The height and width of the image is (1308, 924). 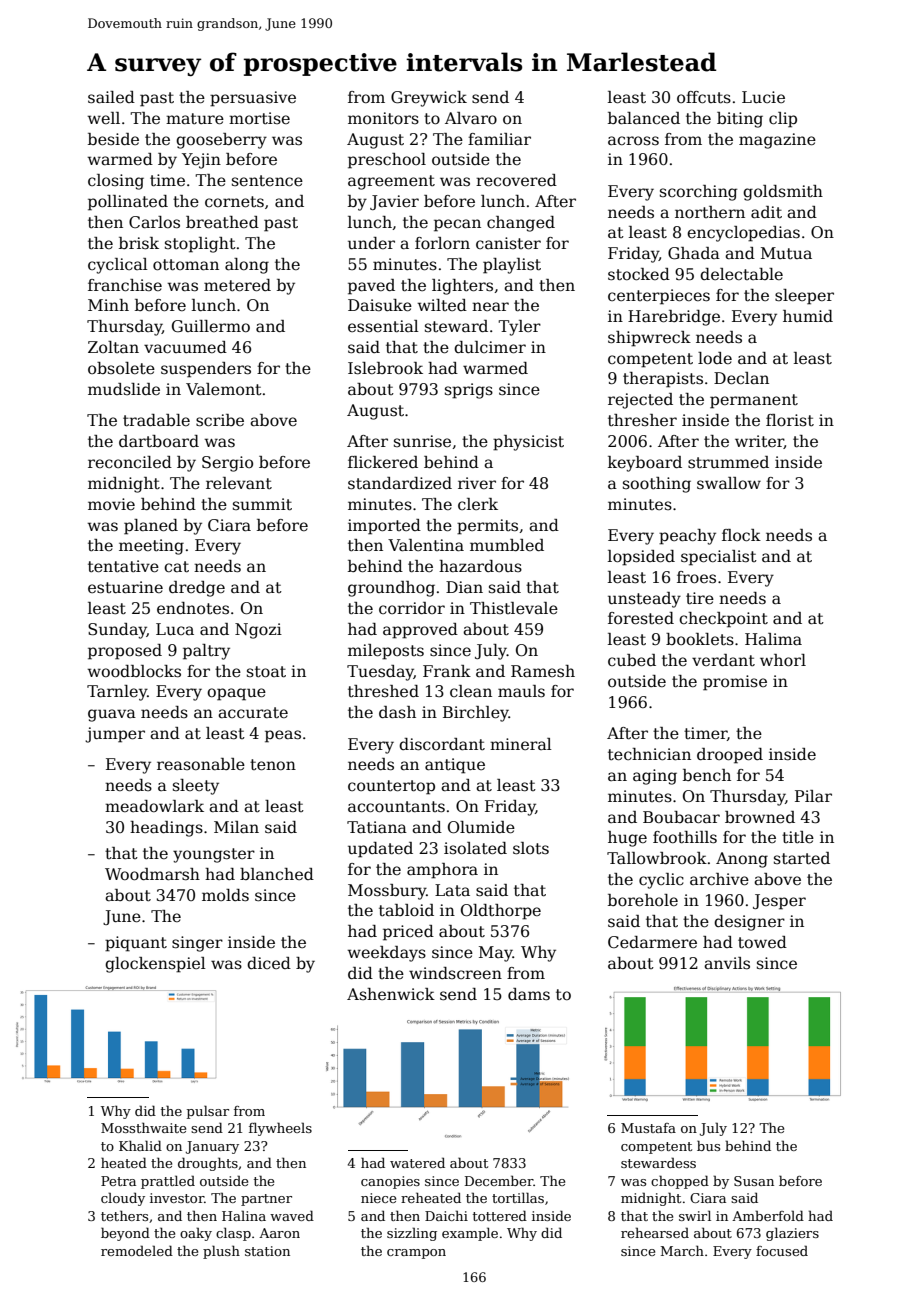 I want to click on Greywick, so click(x=429, y=99).
